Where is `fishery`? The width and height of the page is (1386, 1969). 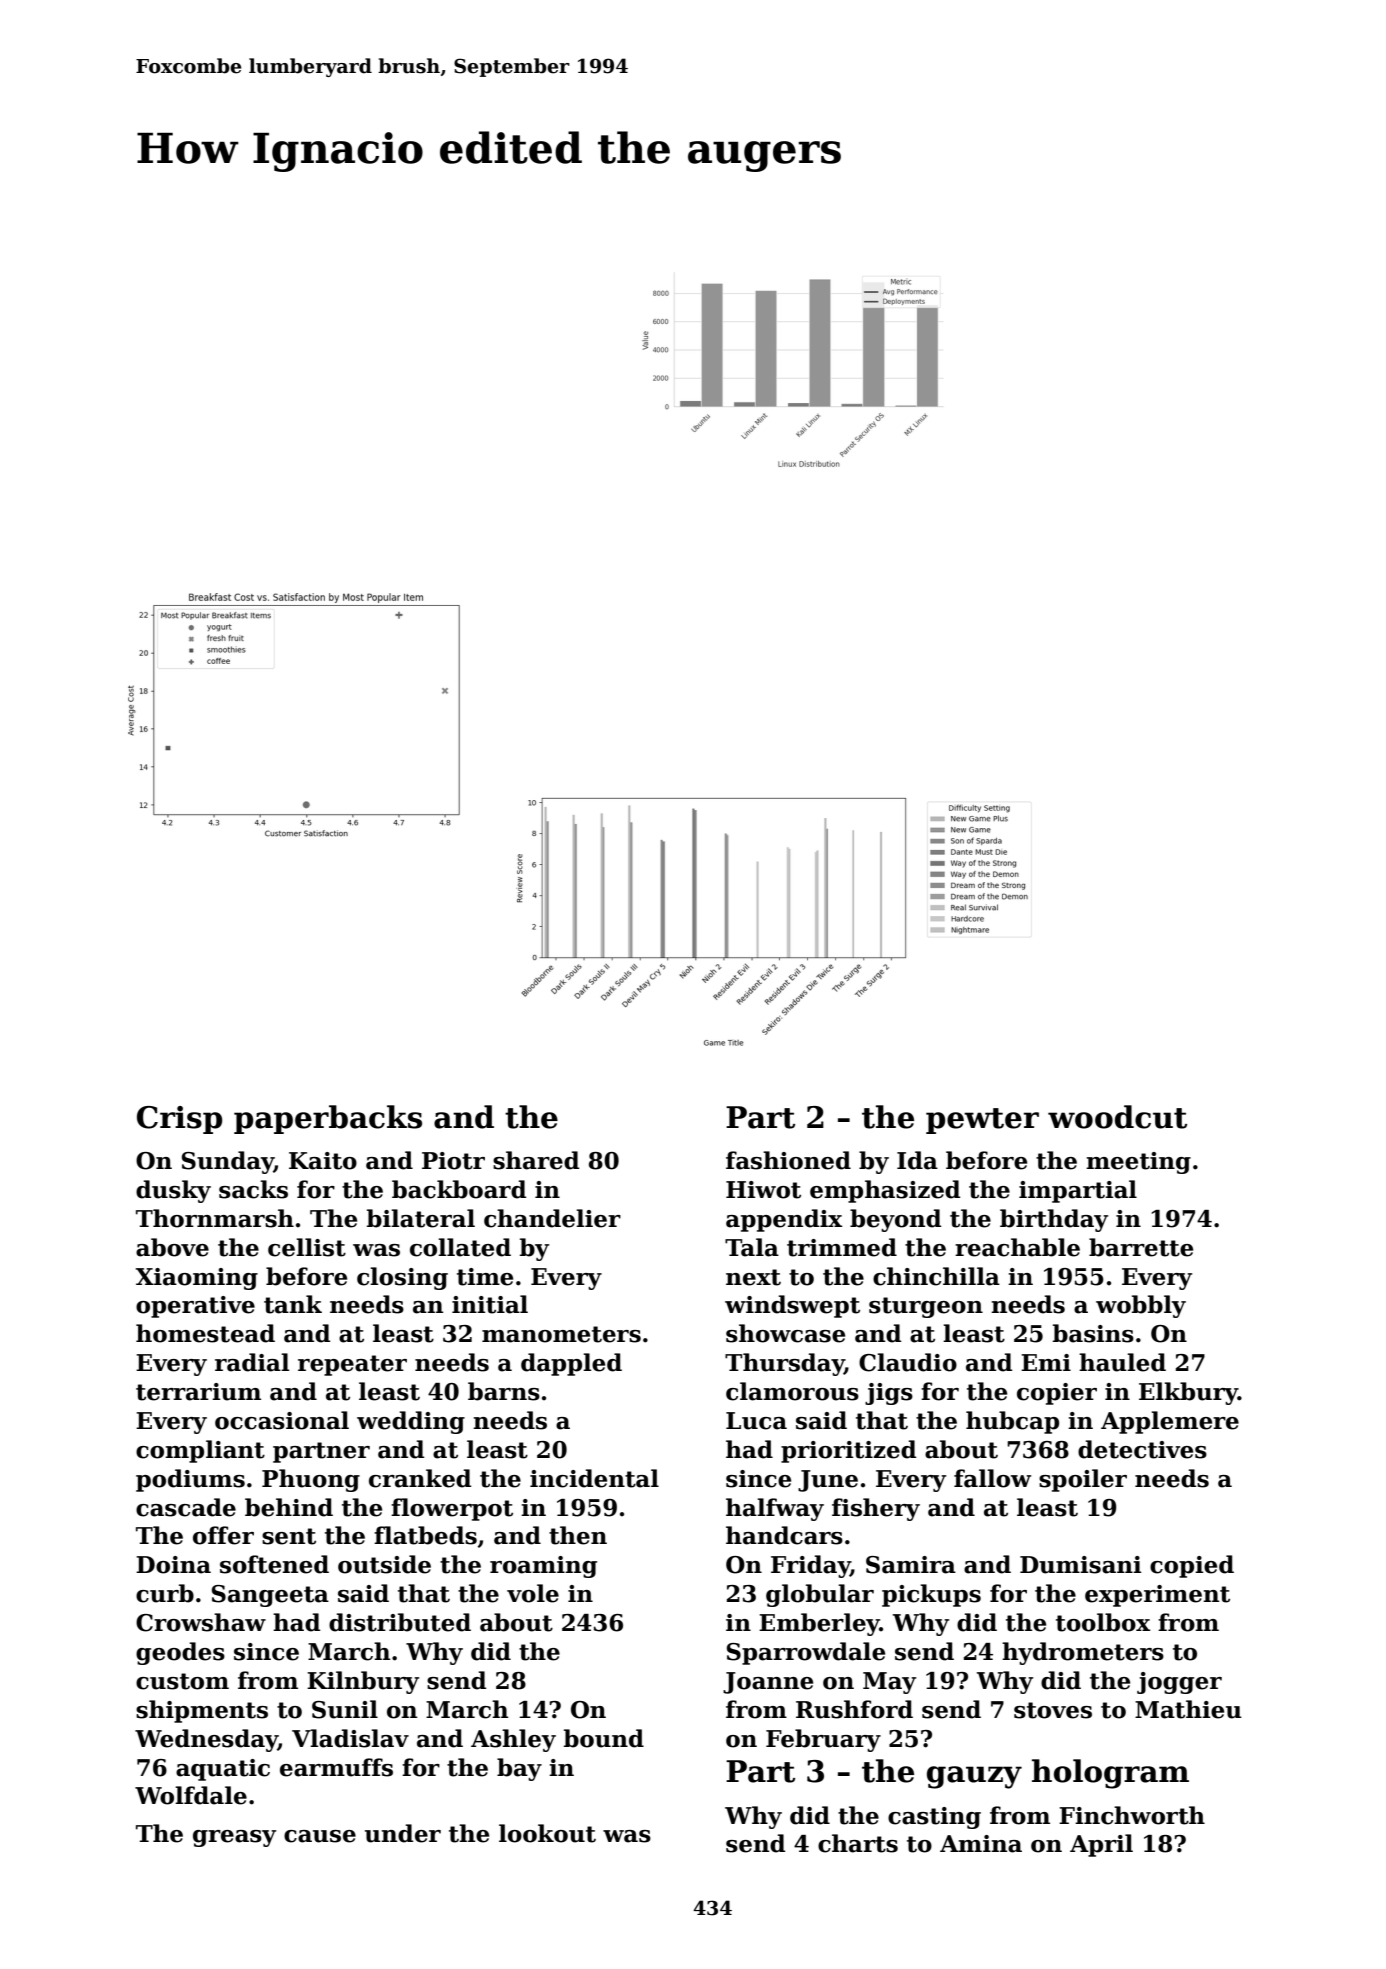
fishery is located at coordinates (876, 1509).
